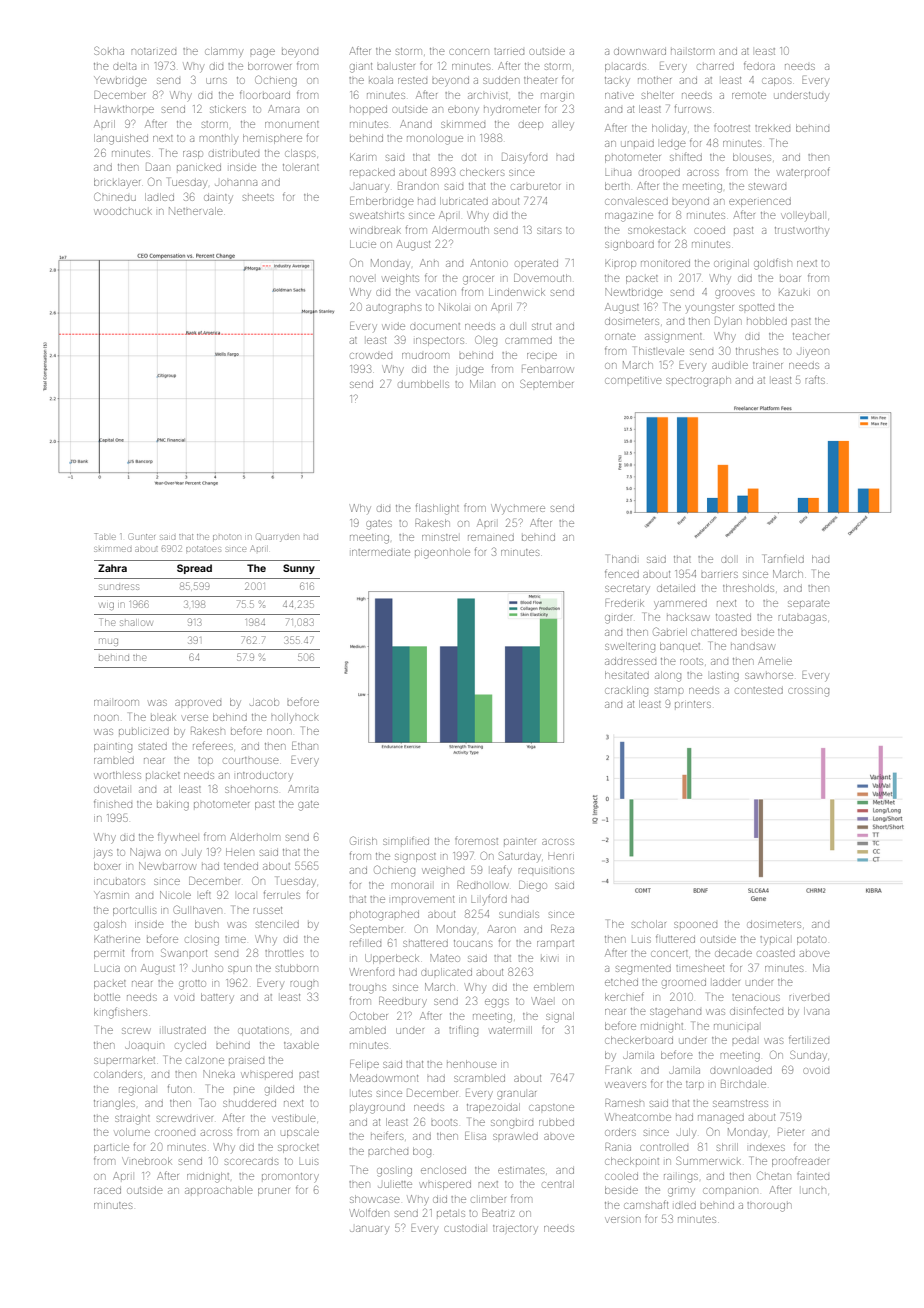 The width and height of the page is (924, 1308). Describe the element at coordinates (154, 51) in the page. I see `notarized` at that location.
